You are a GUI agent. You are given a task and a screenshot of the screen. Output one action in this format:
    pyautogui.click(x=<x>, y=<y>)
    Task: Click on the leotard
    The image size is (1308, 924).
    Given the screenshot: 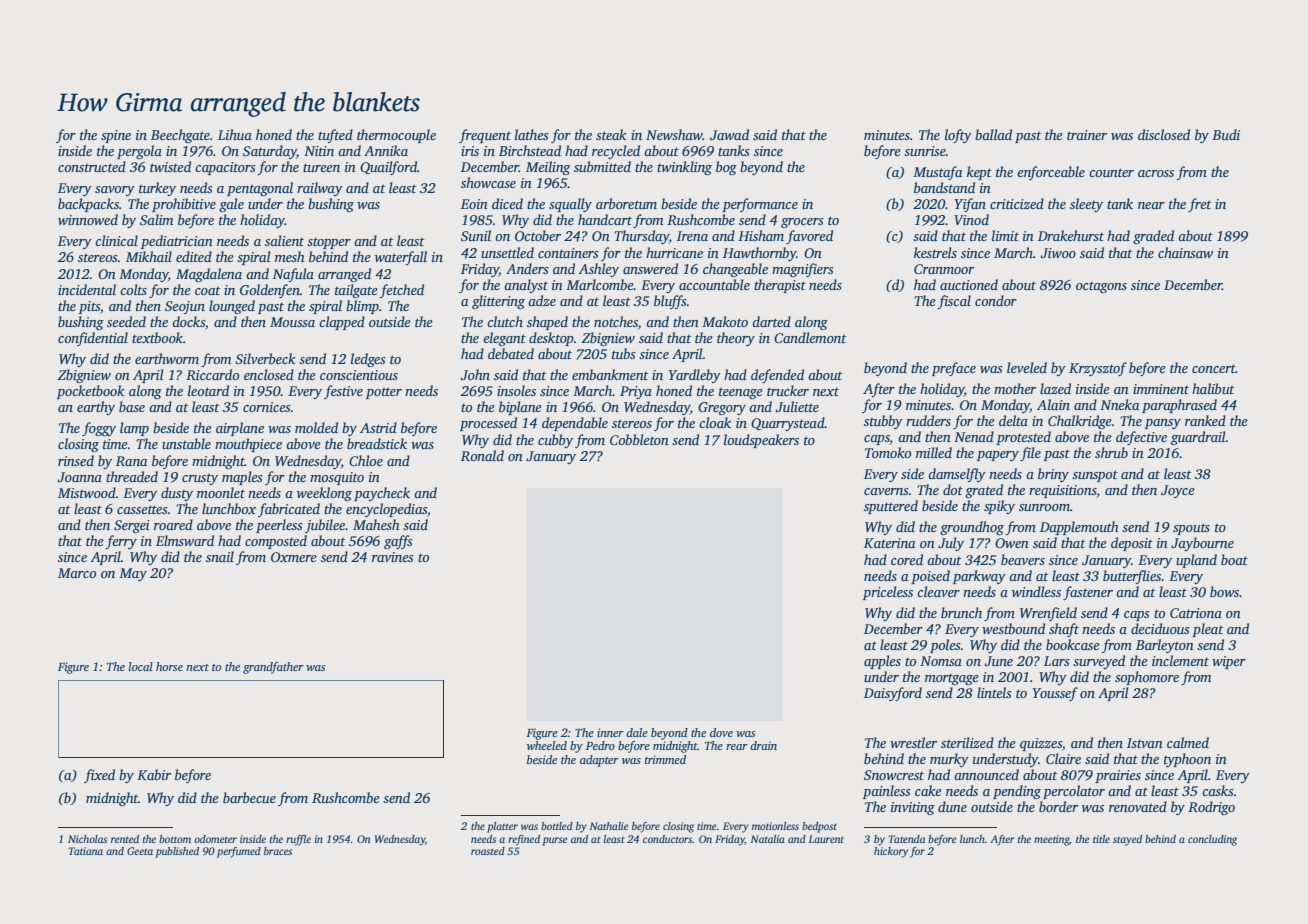 What is the action you would take?
    pyautogui.click(x=208, y=390)
